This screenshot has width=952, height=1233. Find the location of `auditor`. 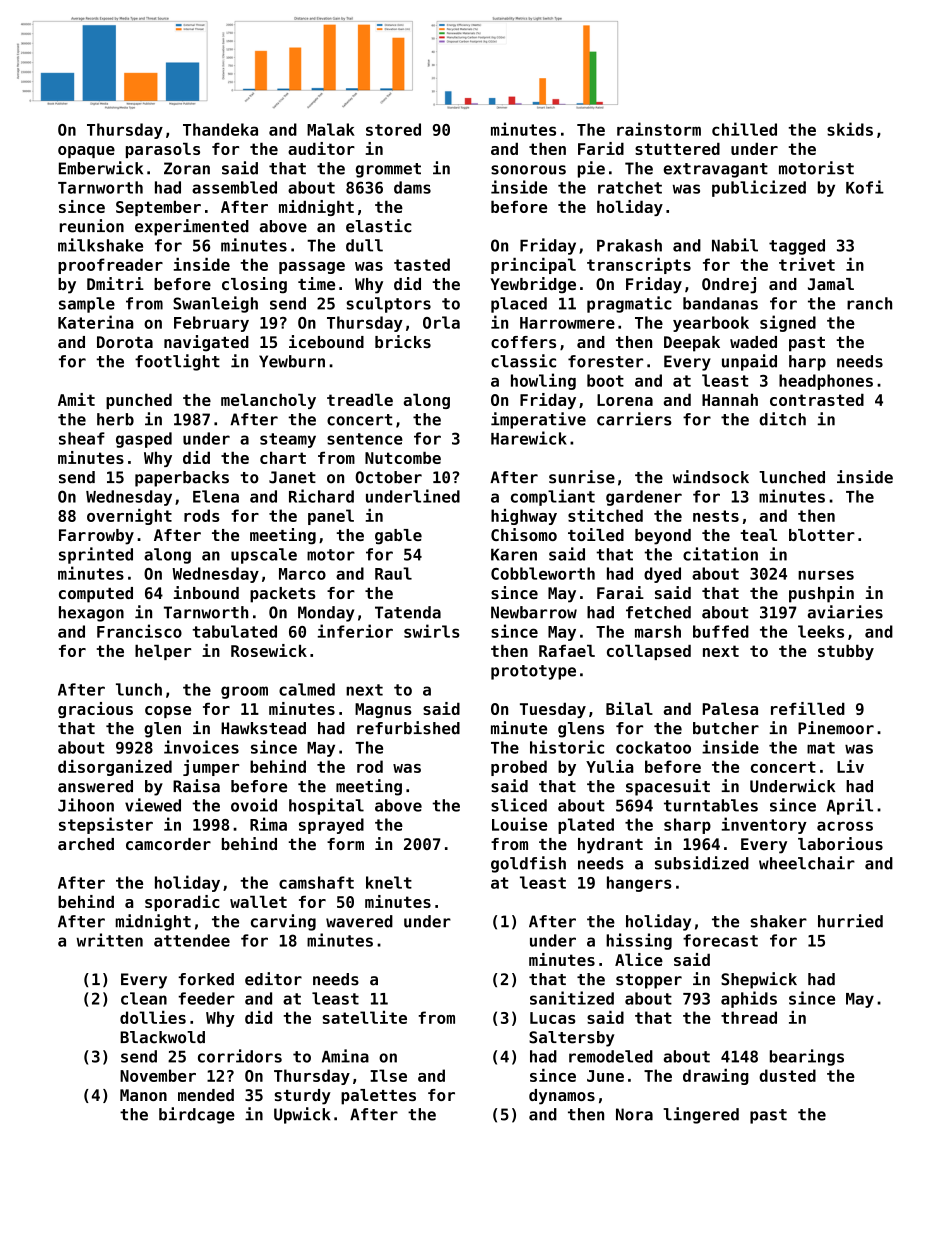

auditor is located at coordinates (321, 148).
